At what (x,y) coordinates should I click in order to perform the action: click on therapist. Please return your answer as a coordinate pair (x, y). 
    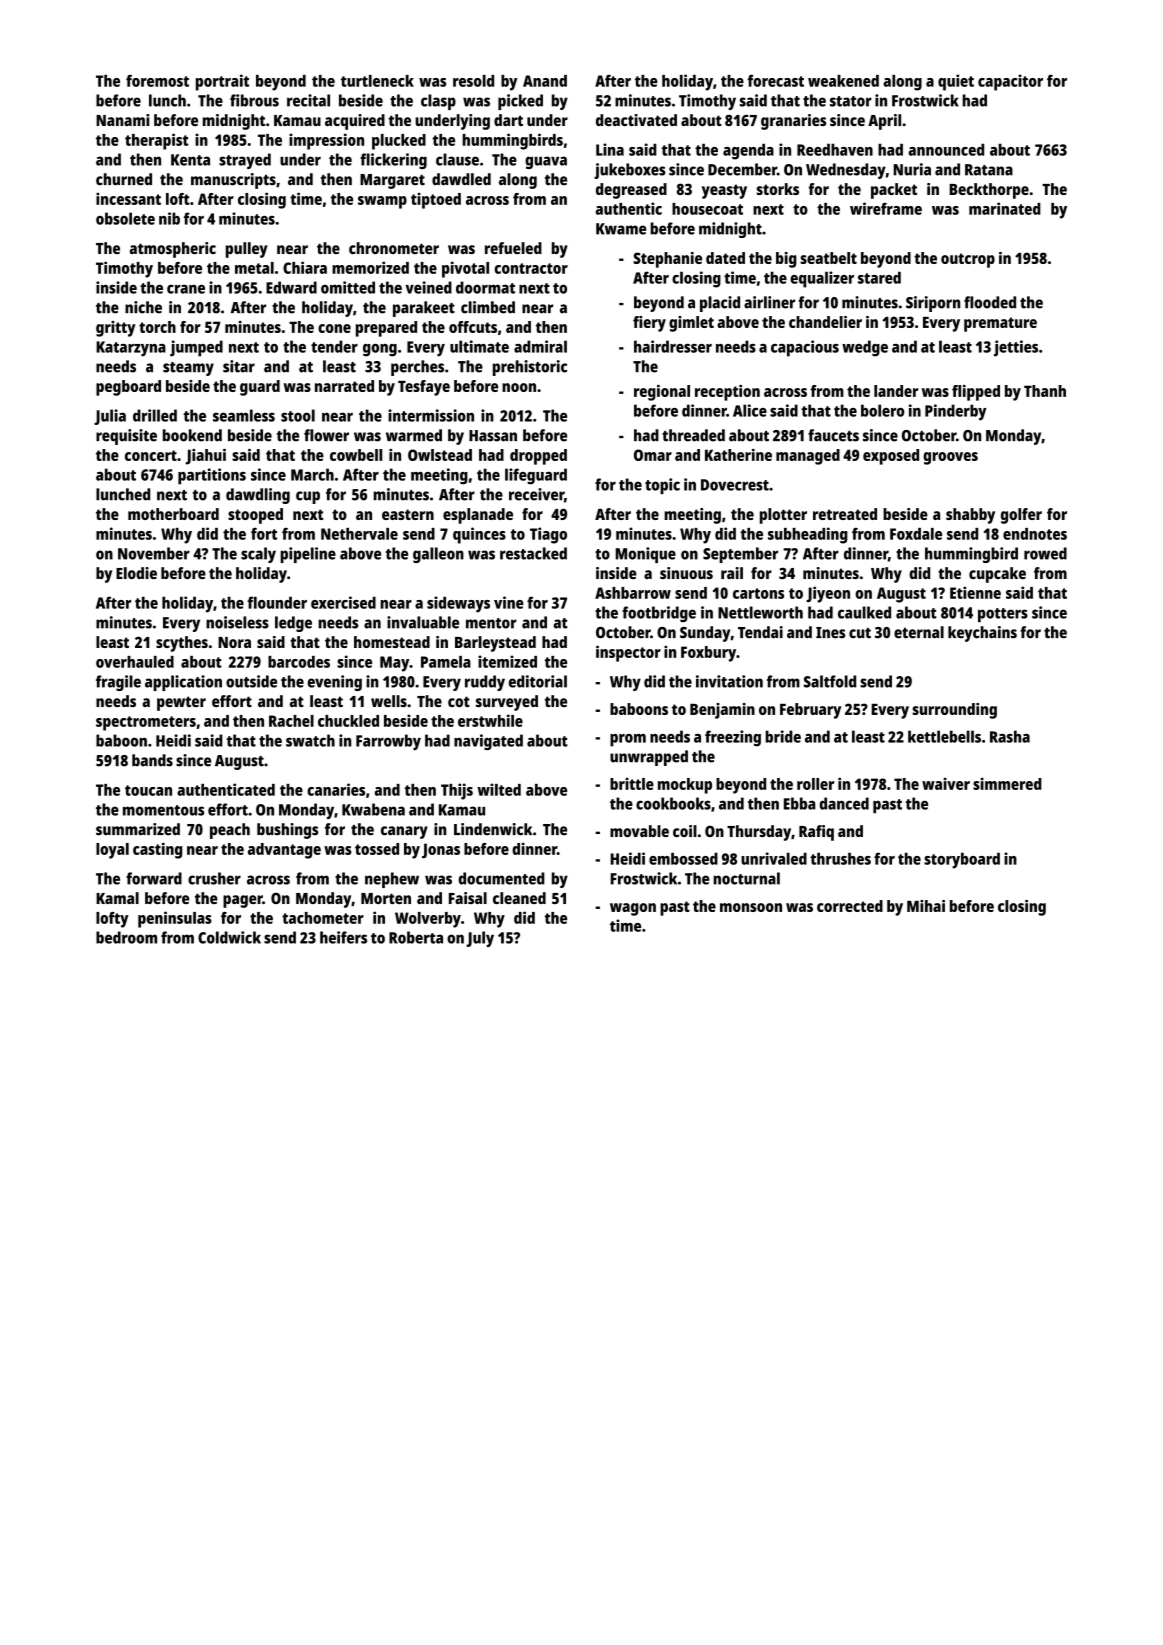
    Looking at the image, I should click on (157, 141).
